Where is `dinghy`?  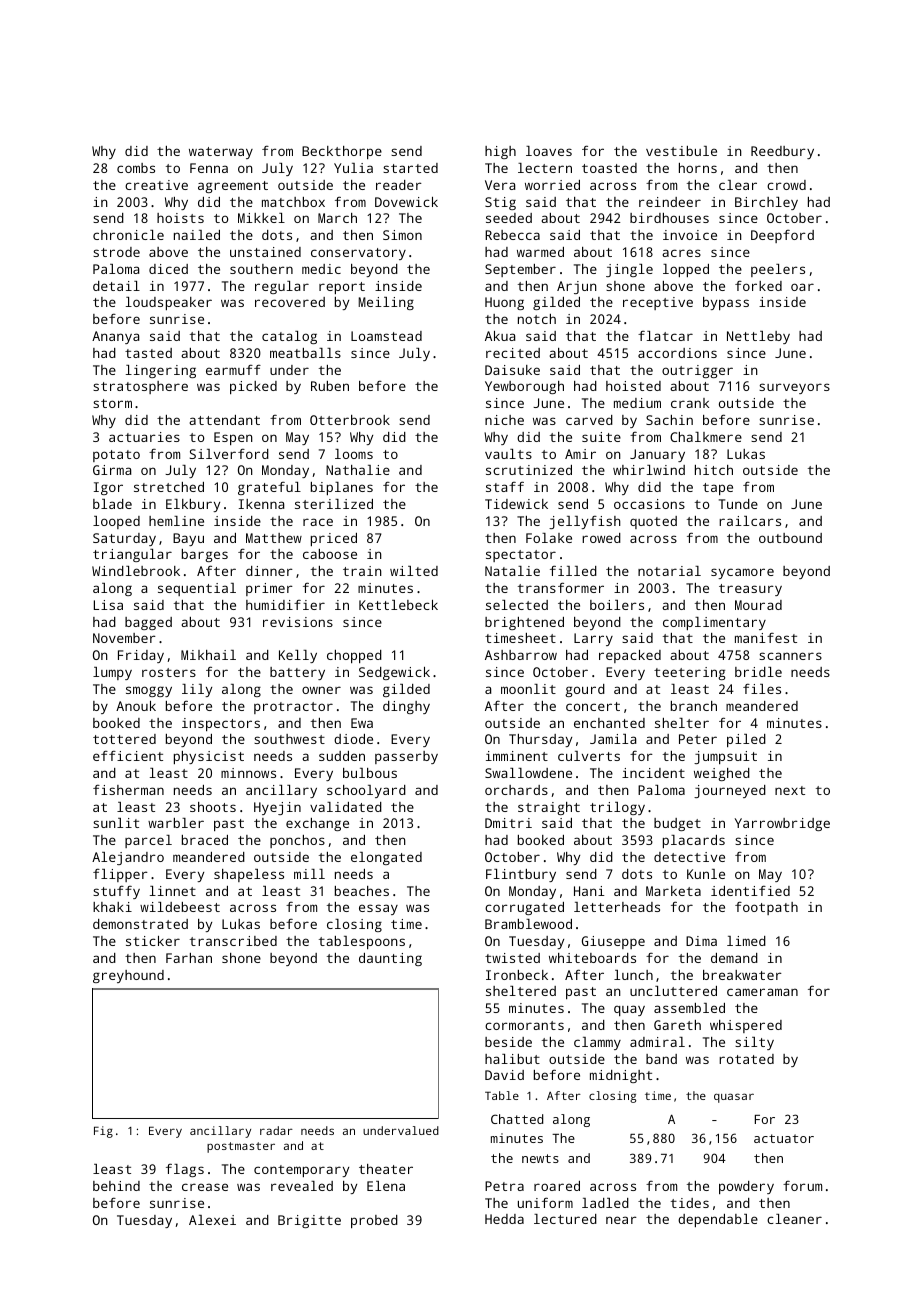 dinghy is located at coordinates (406, 707).
